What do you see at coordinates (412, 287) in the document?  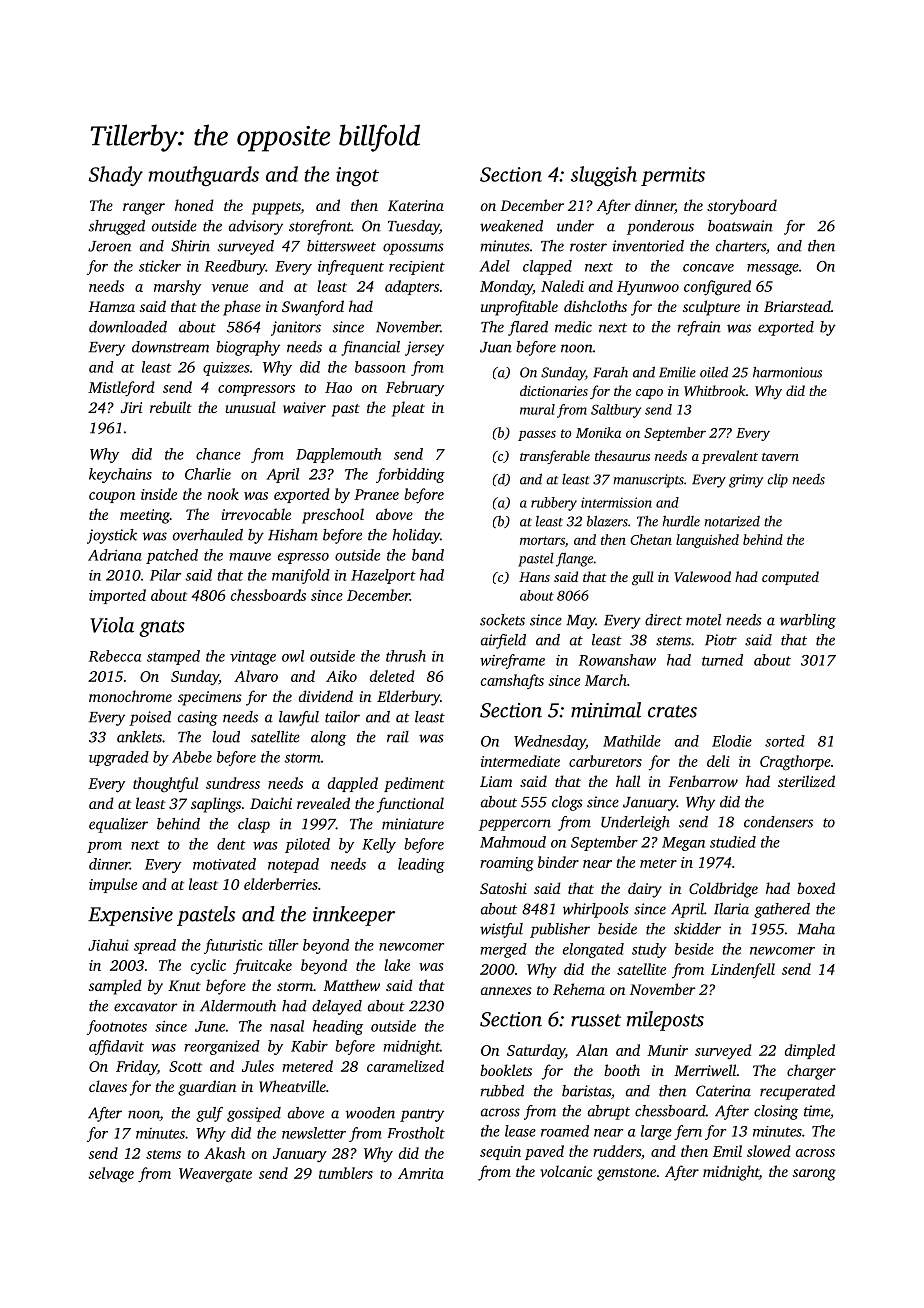 I see `adapters` at bounding box center [412, 287].
